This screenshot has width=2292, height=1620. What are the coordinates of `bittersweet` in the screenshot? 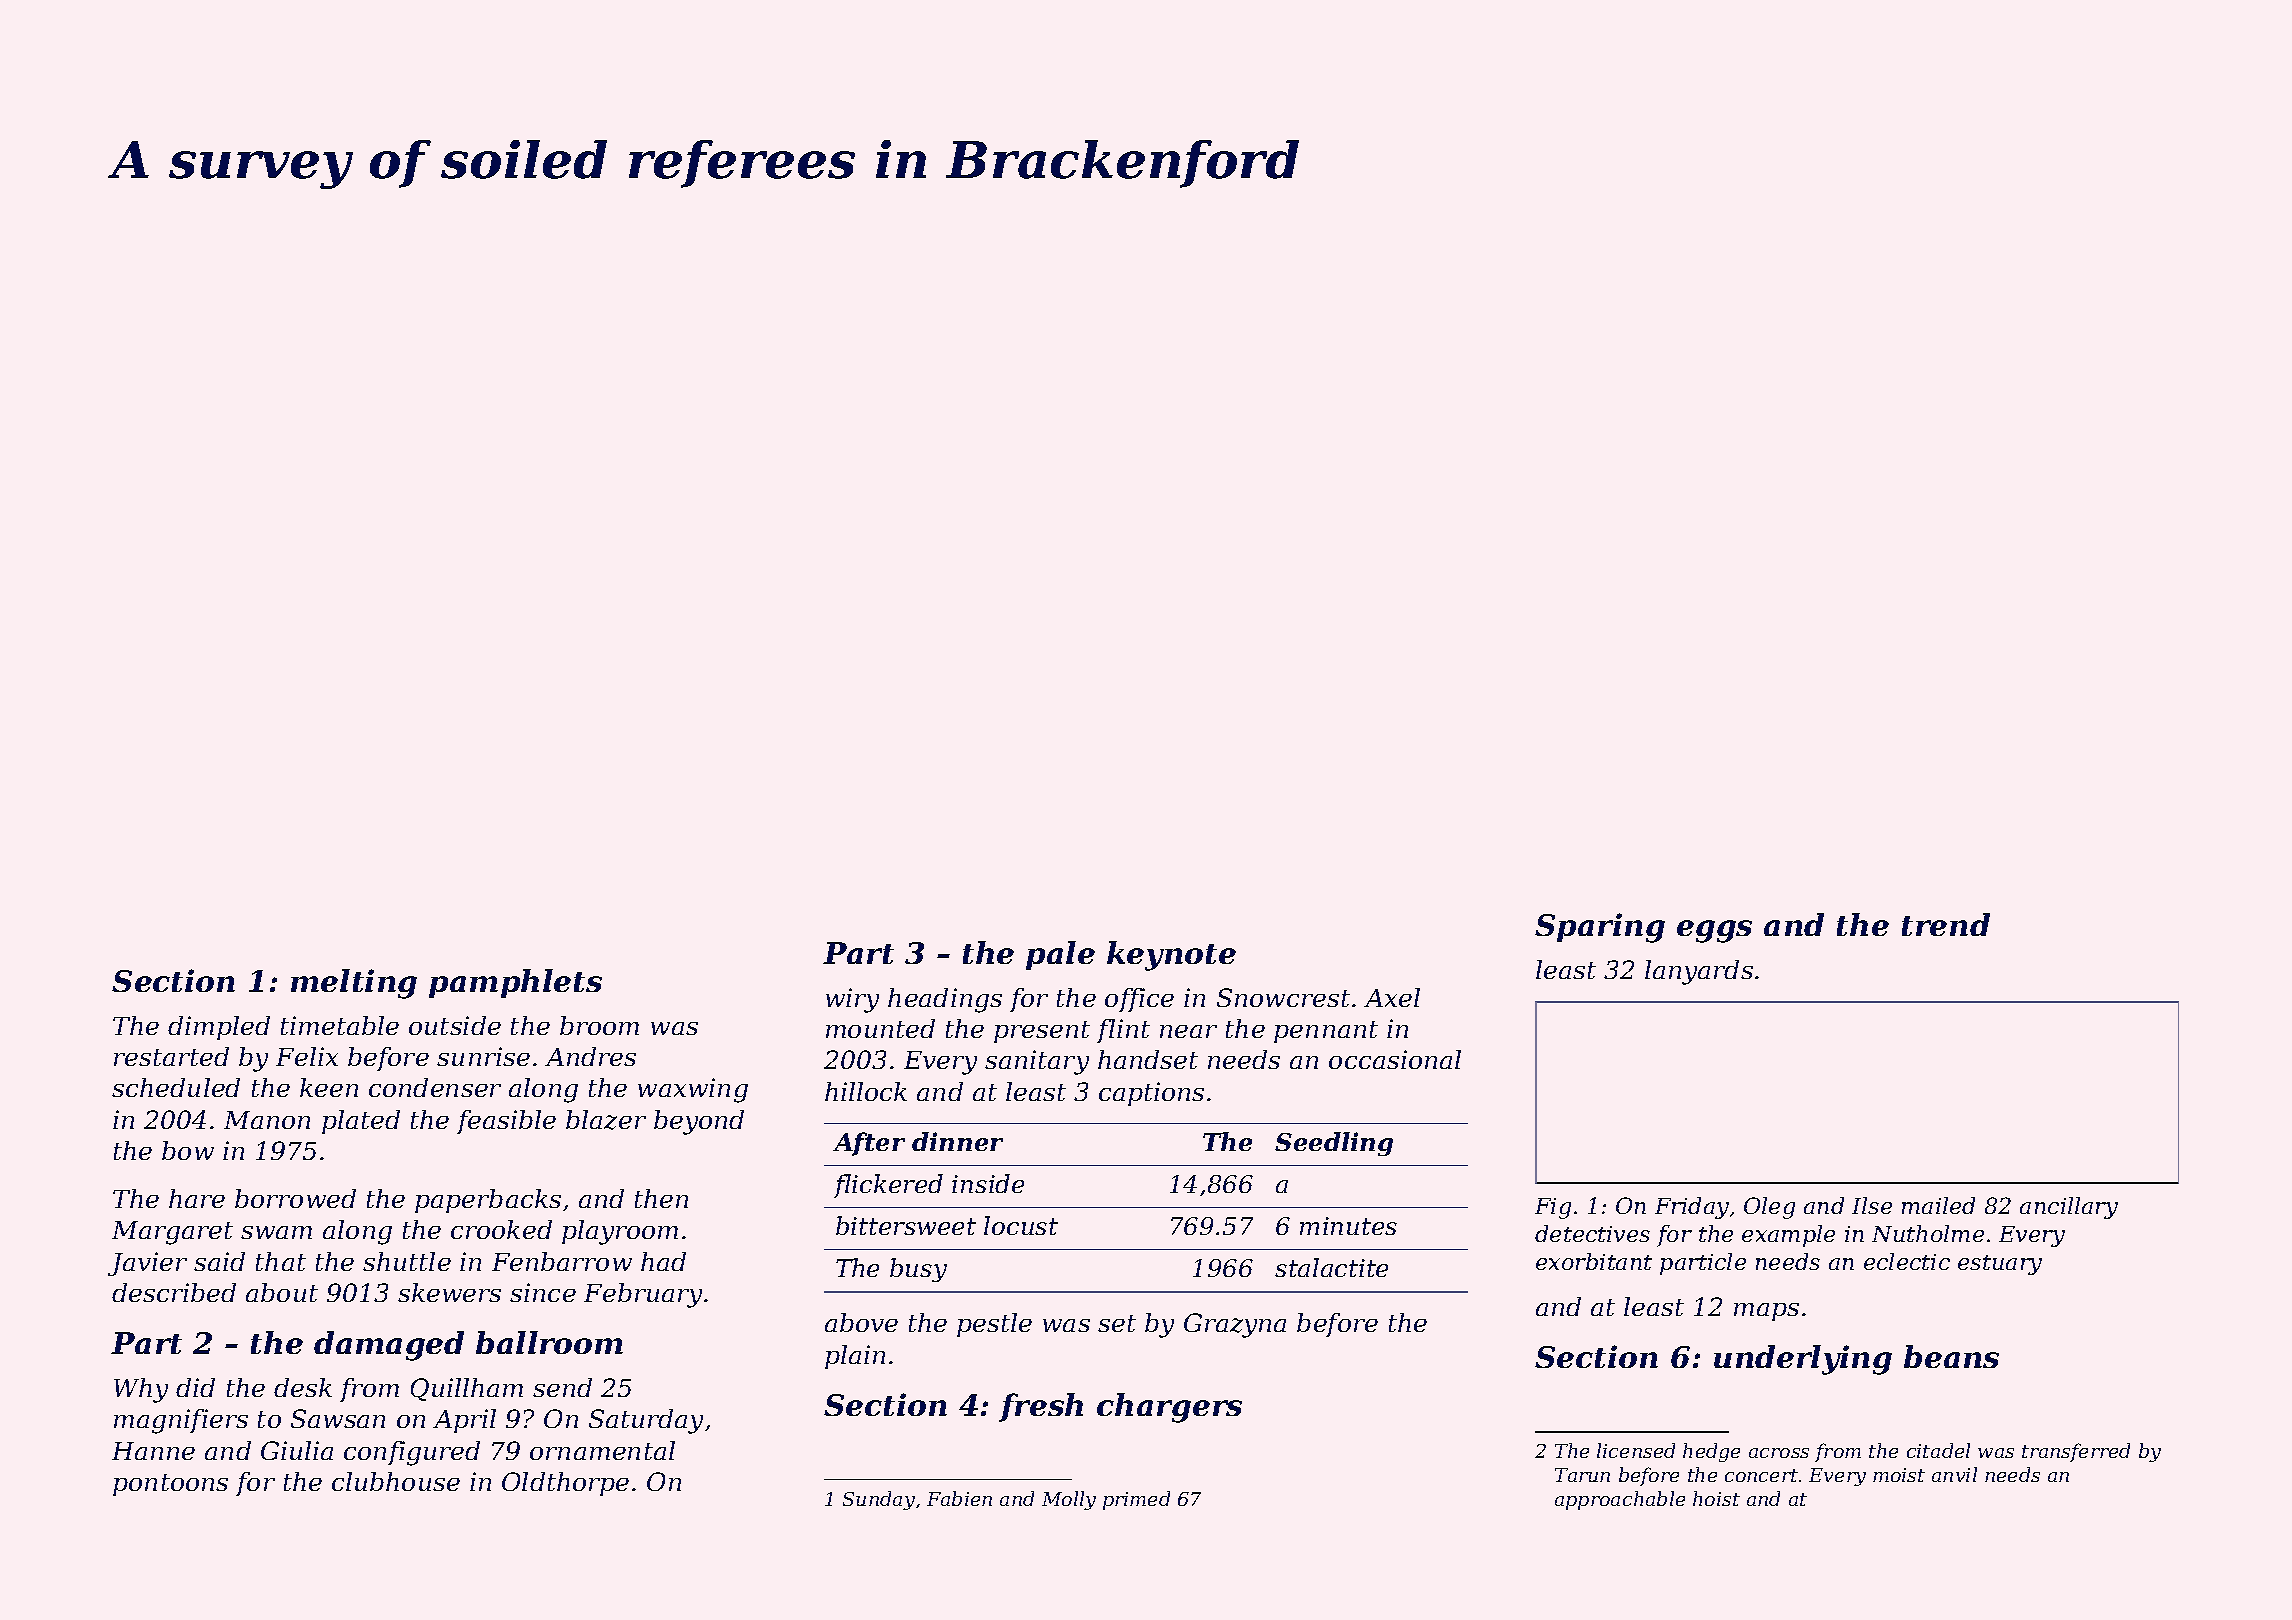 It's located at (906, 1225).
